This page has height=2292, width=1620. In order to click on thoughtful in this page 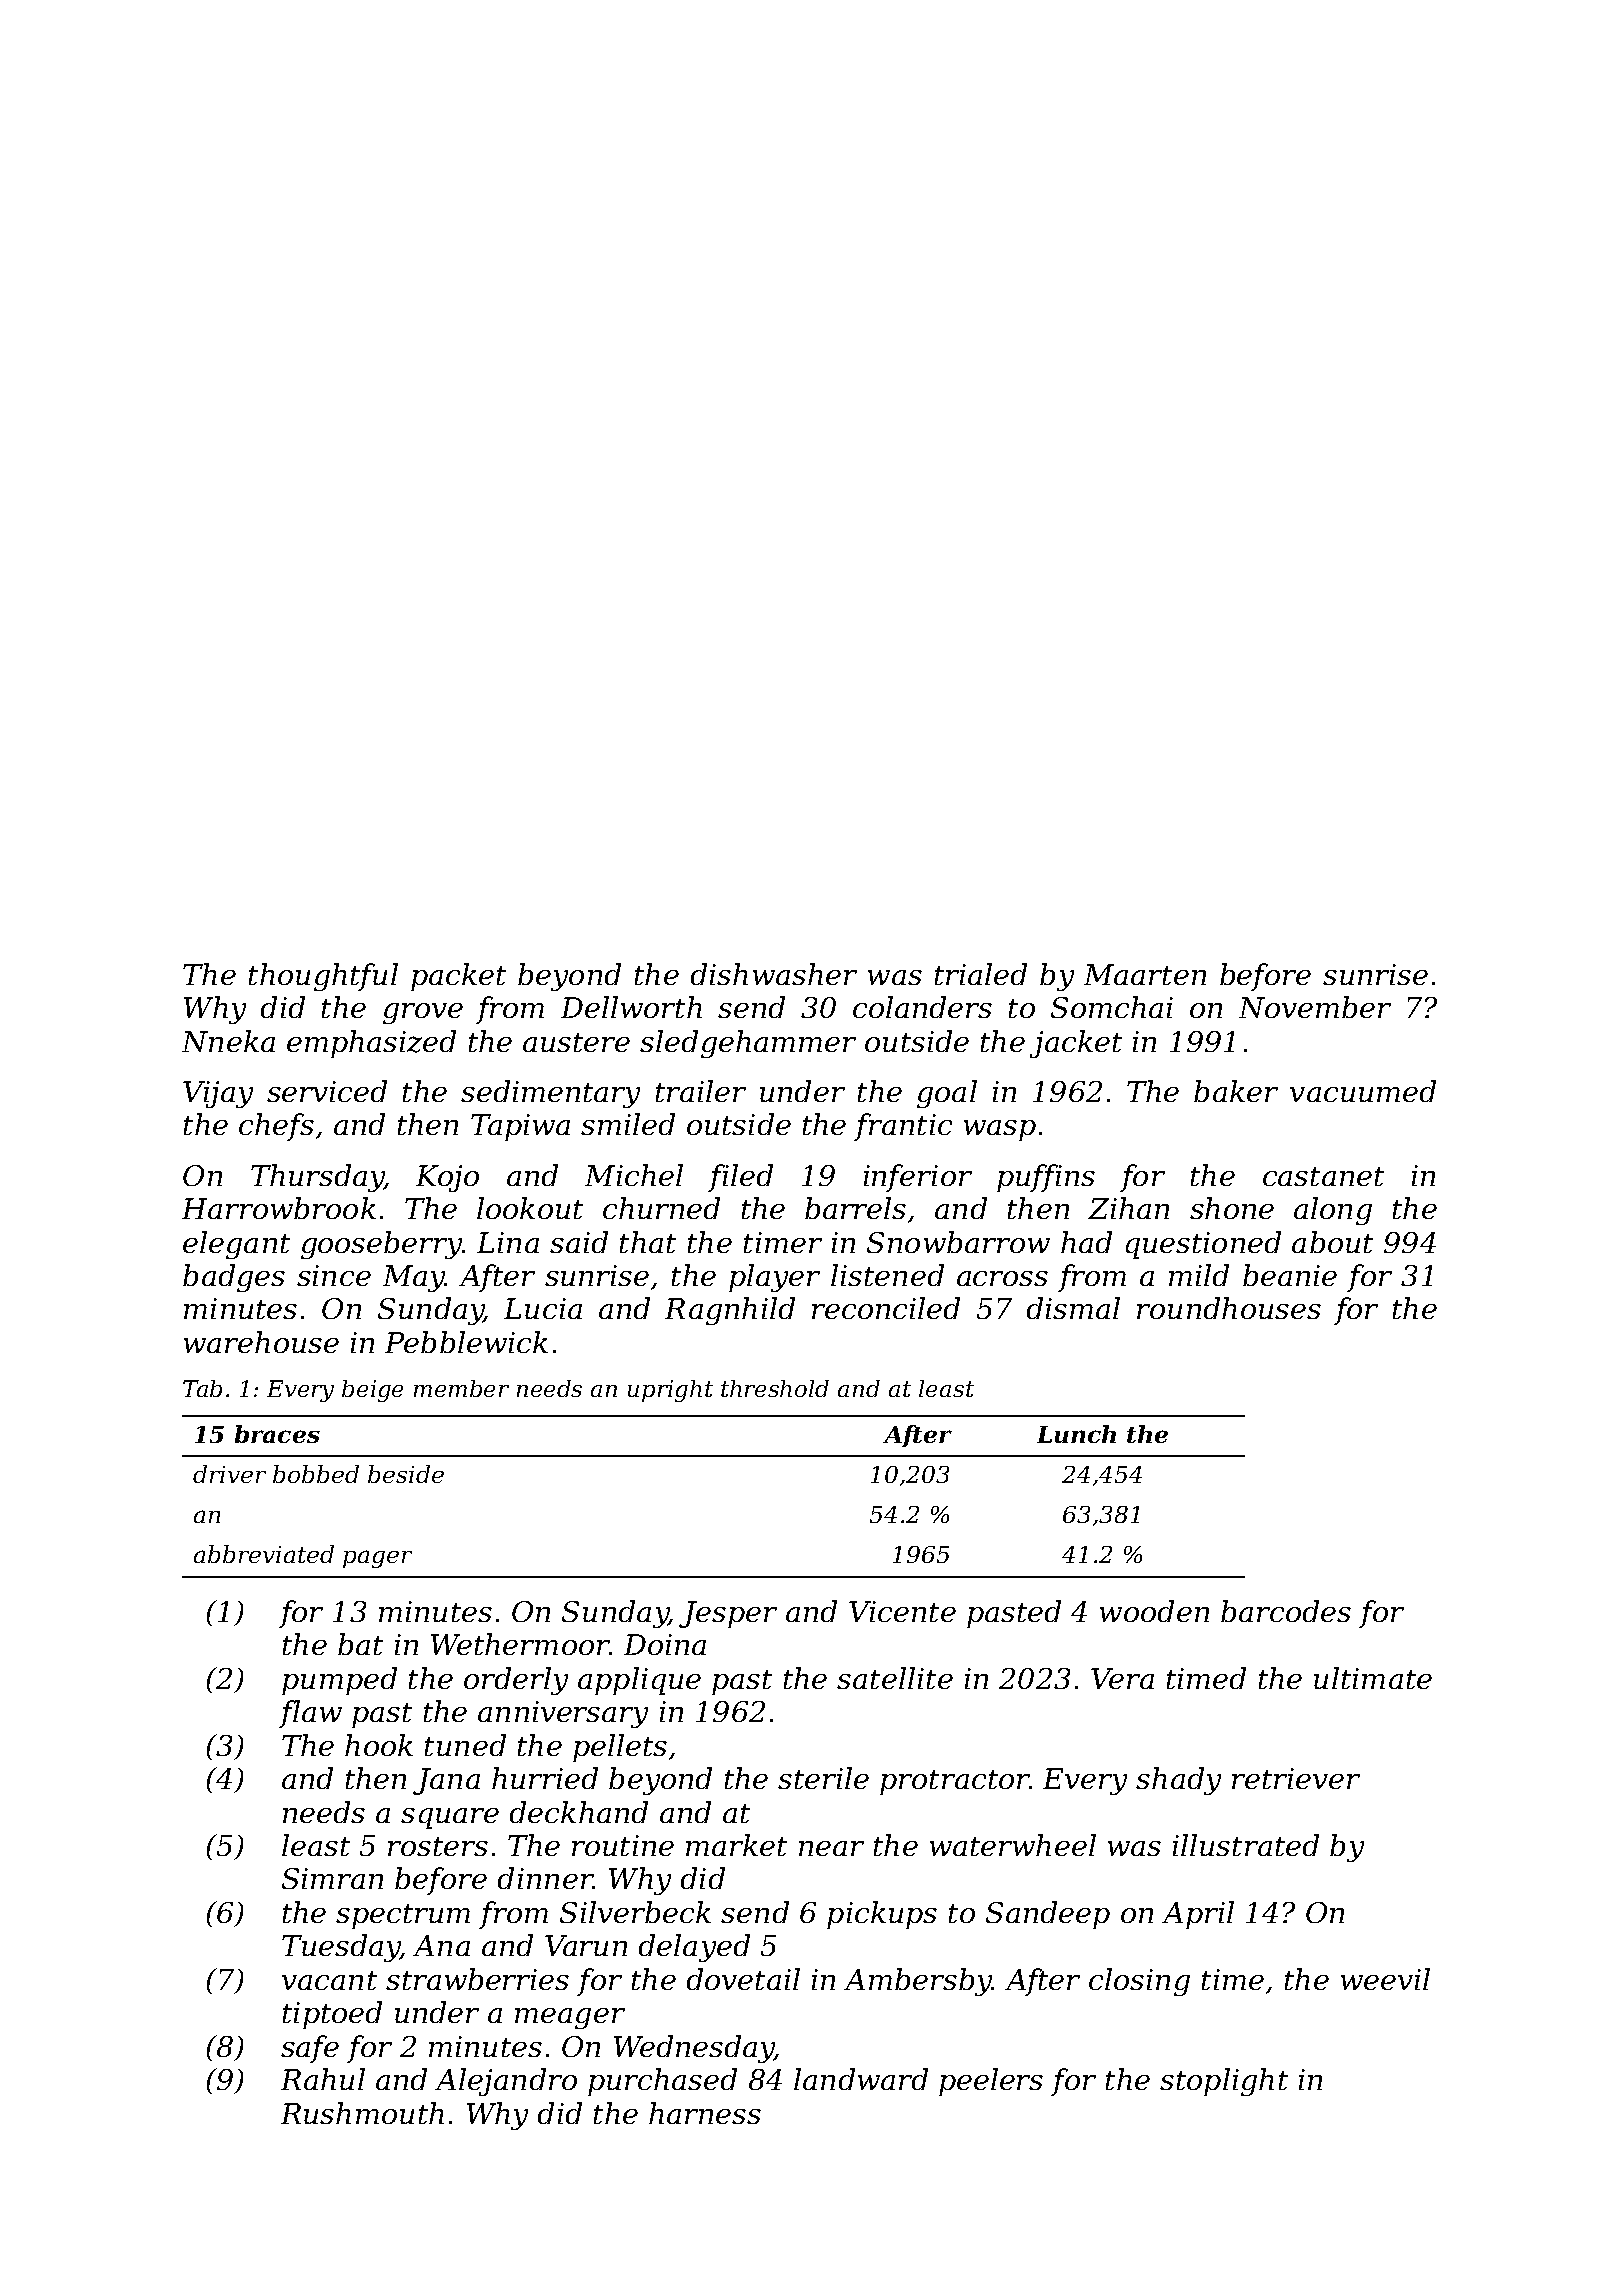, I will do `click(323, 977)`.
